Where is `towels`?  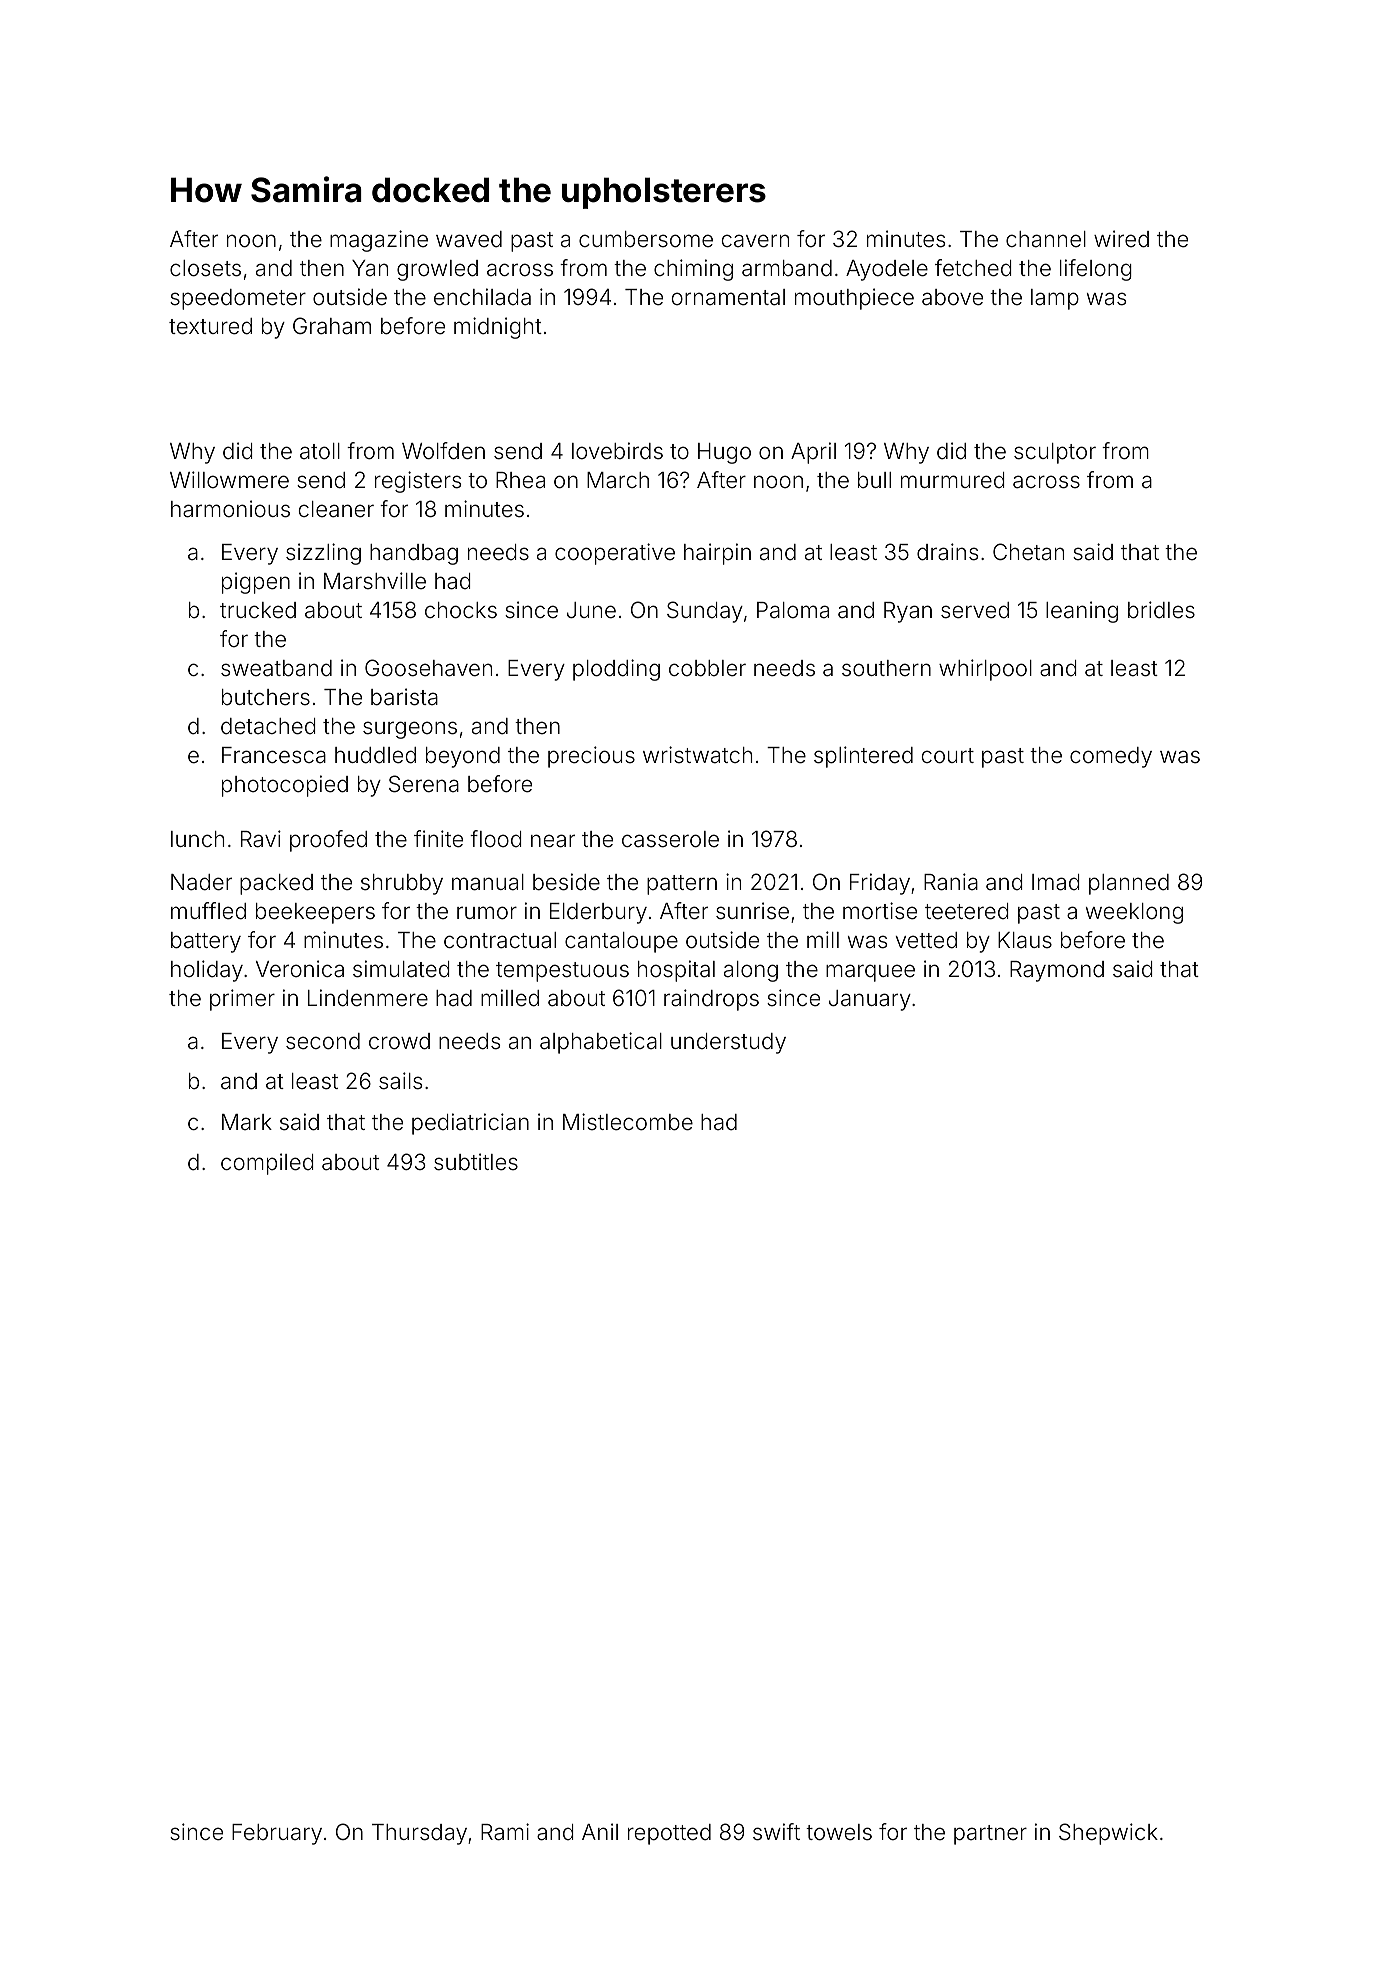
towels is located at coordinates (839, 1832).
